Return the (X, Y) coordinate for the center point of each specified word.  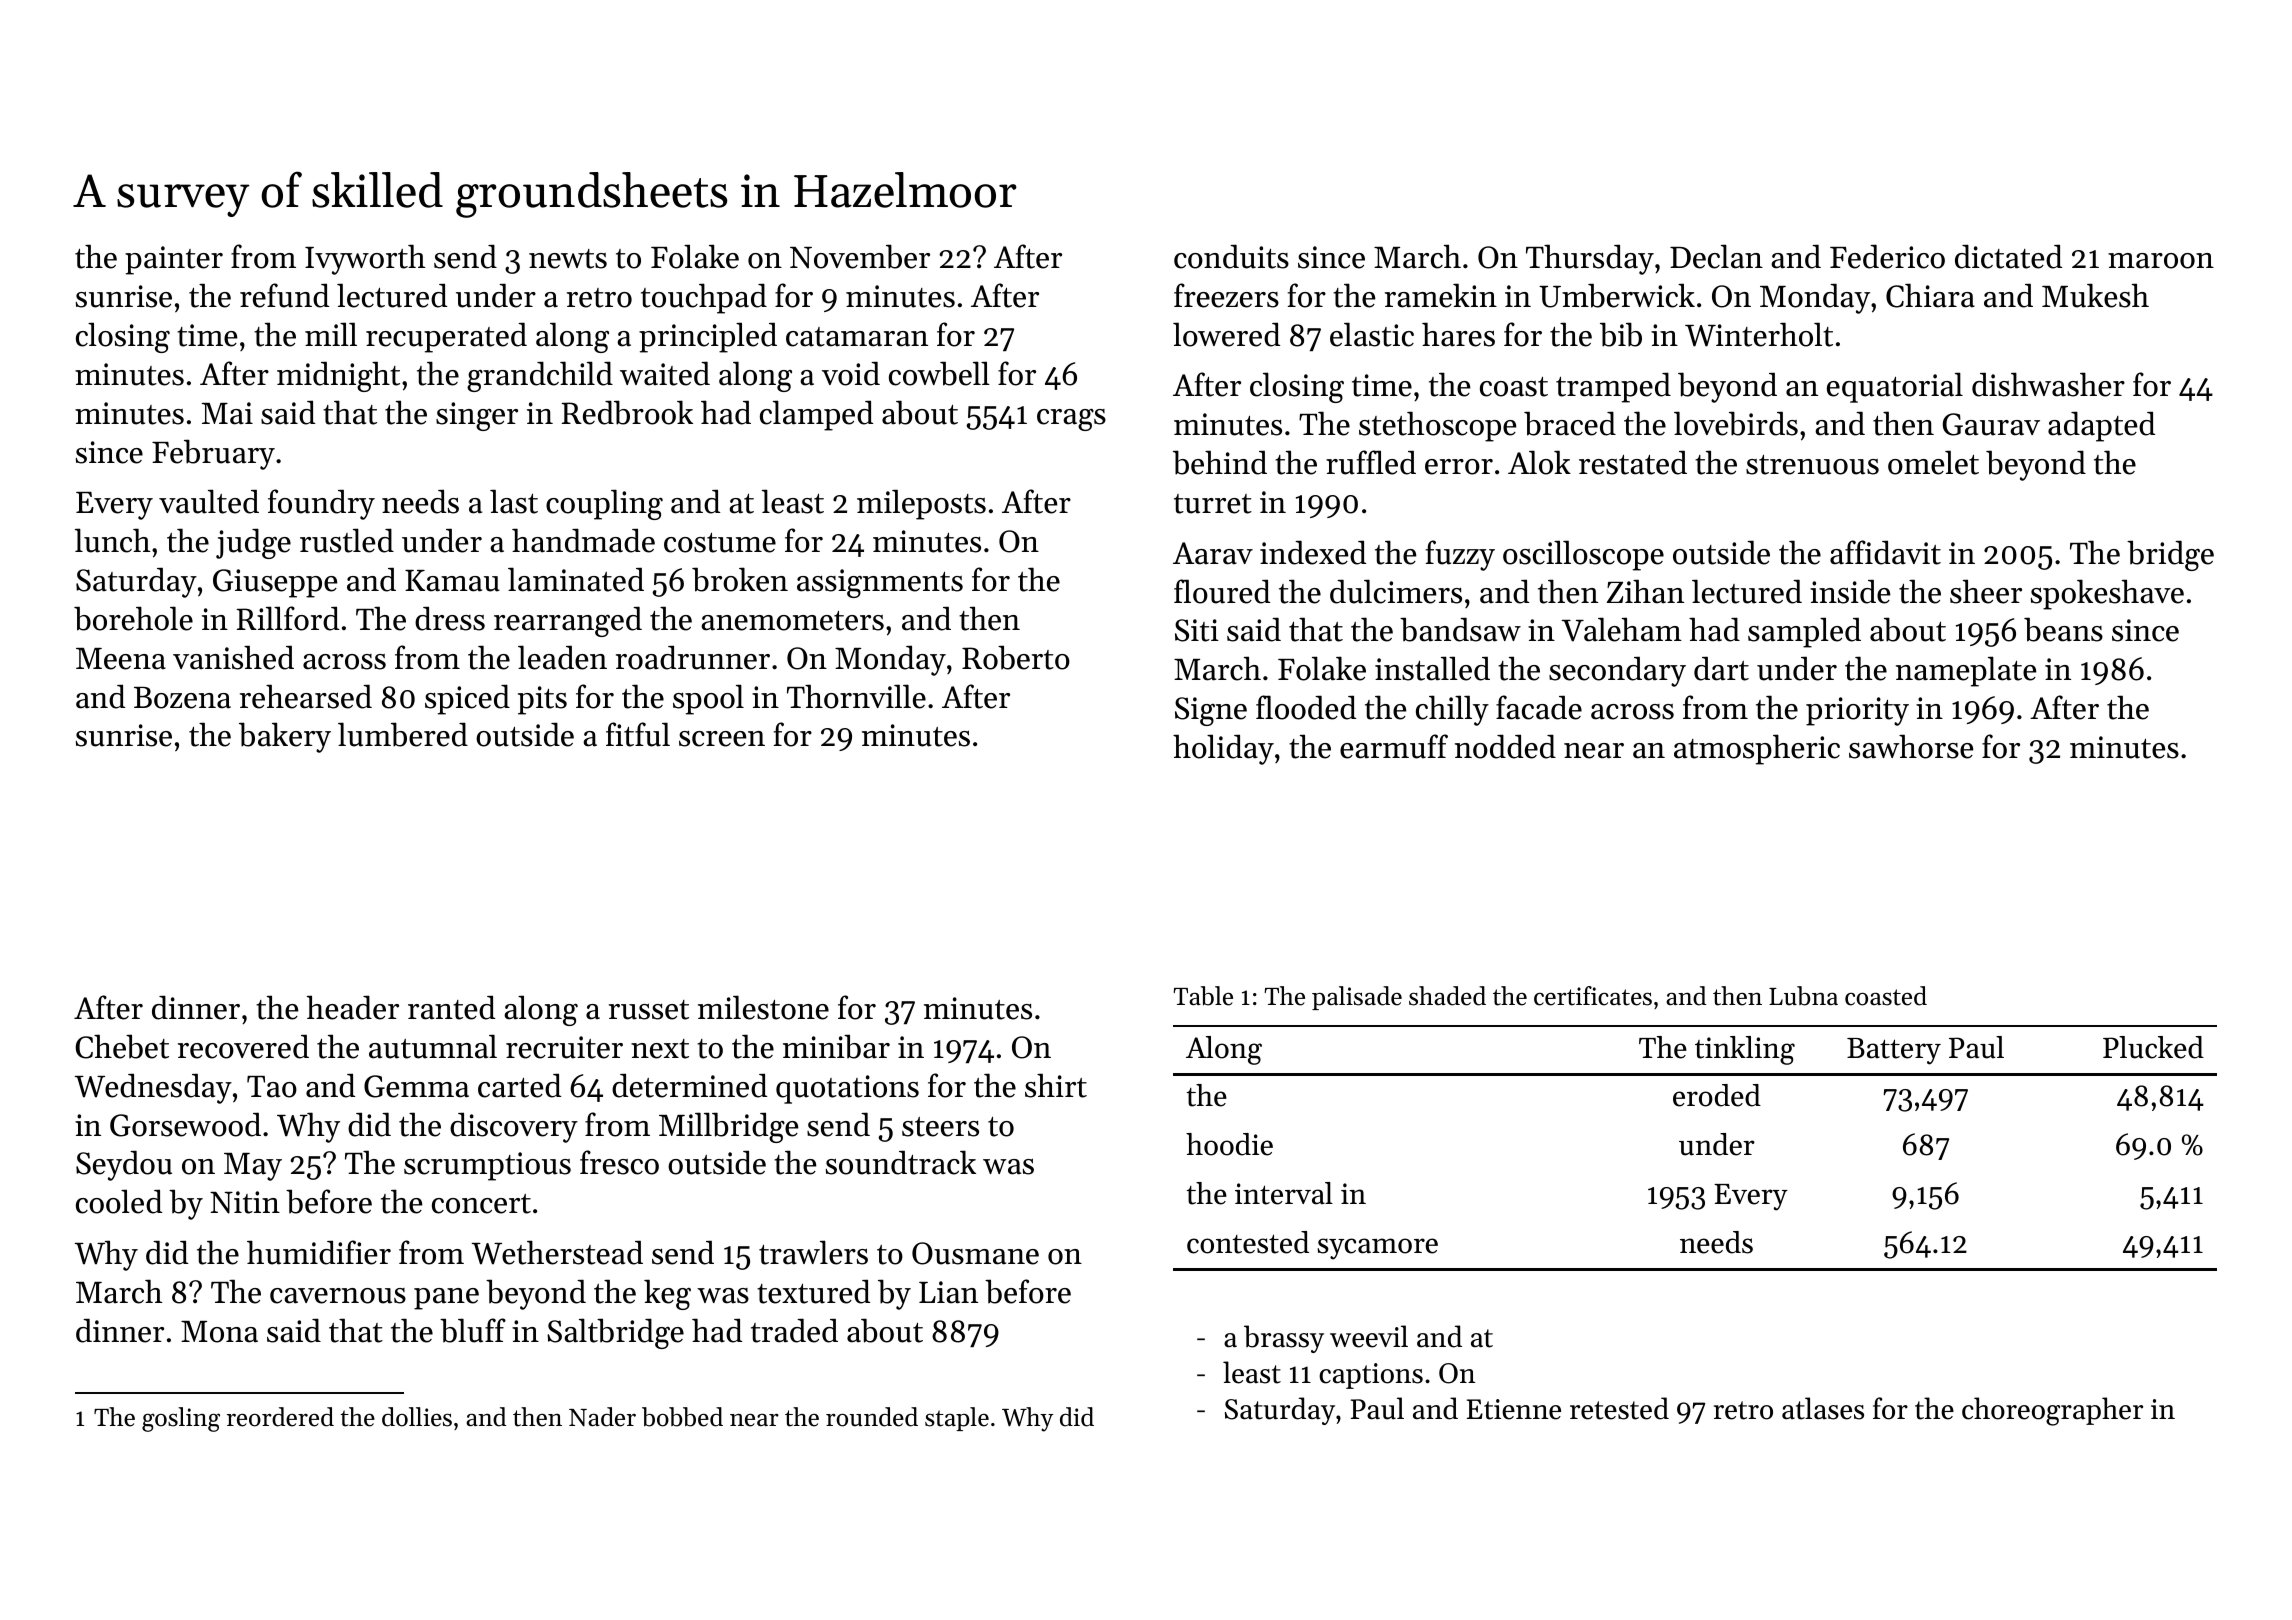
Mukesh (2095, 295)
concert (481, 1204)
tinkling (1745, 1050)
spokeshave (2107, 594)
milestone (763, 1007)
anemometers (792, 621)
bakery (285, 737)
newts (568, 259)
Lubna (1803, 996)
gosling (181, 1419)
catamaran (857, 337)
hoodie (1229, 1144)
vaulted (209, 501)
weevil (1369, 1336)
